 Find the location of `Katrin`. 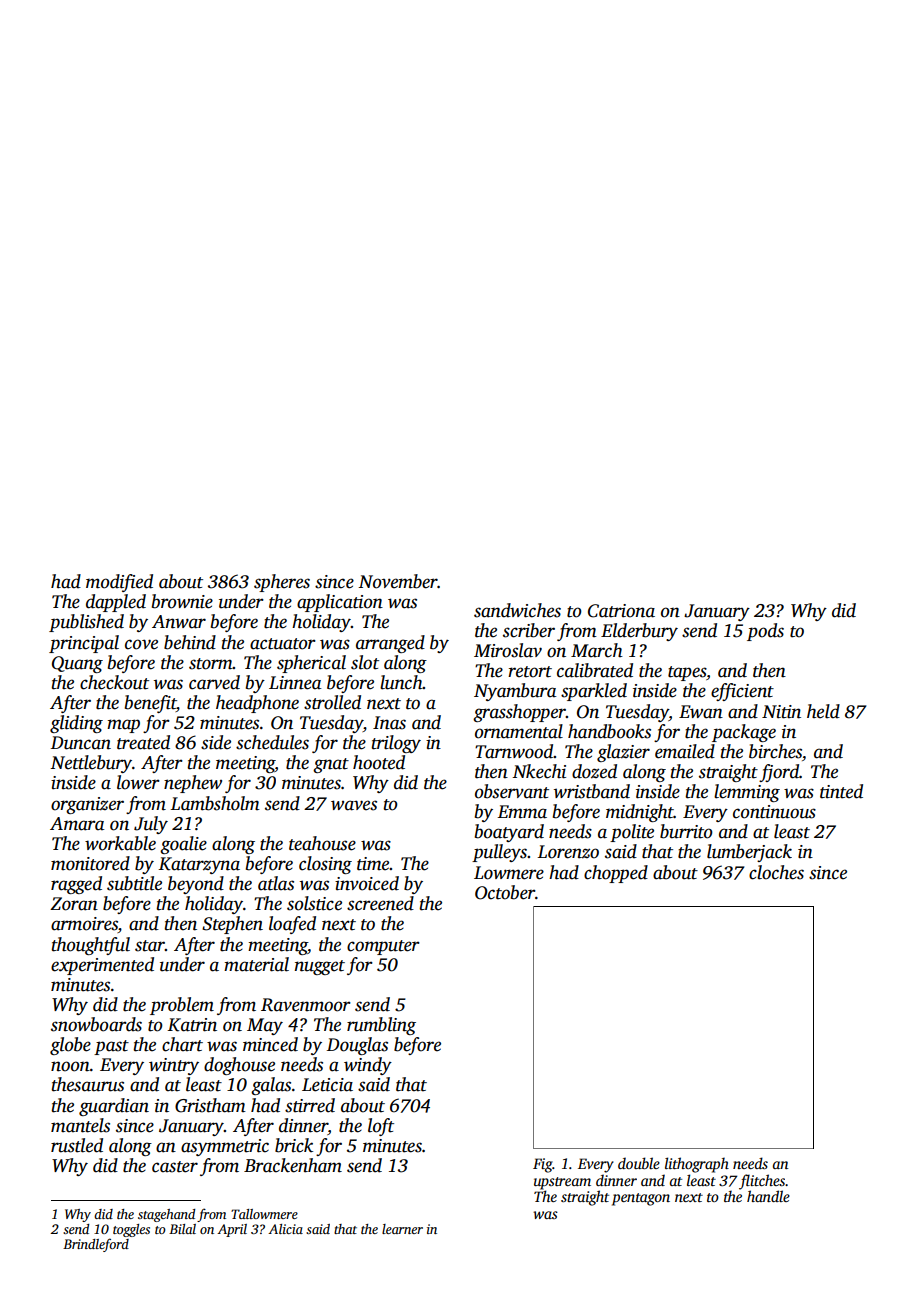

Katrin is located at coordinates (192, 1025).
